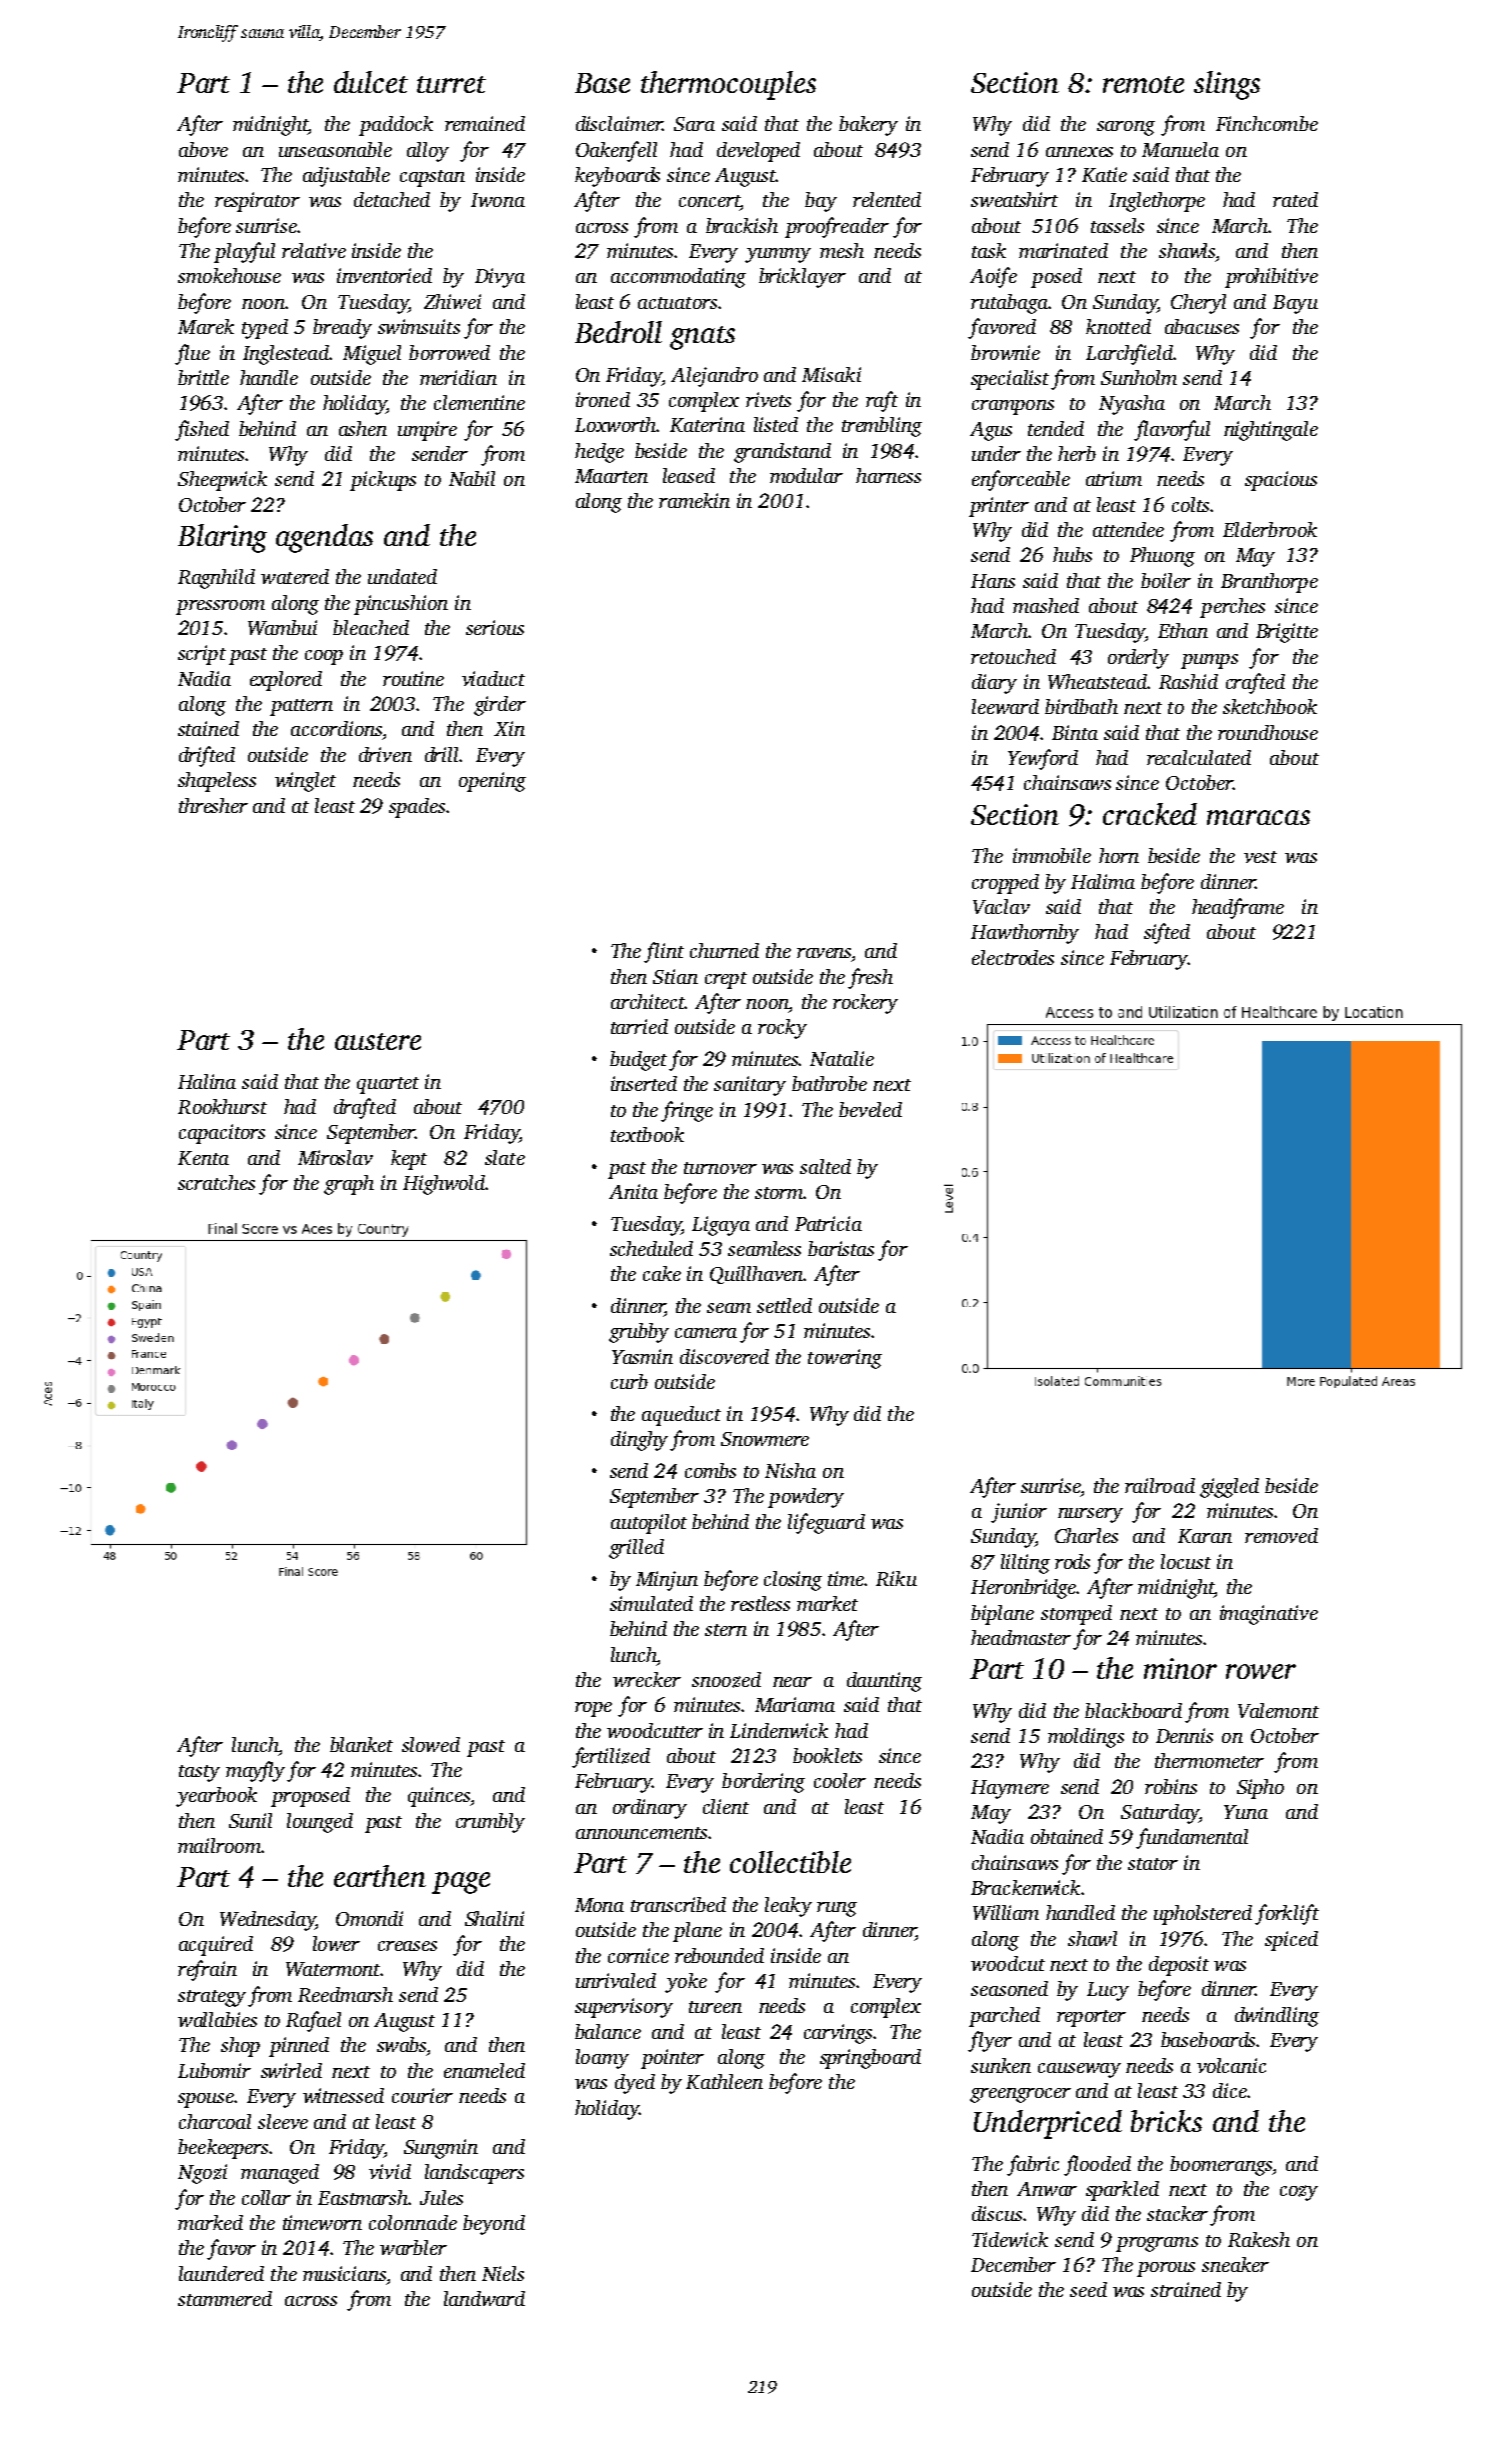 The image size is (1496, 2464). What do you see at coordinates (1177, 2213) in the screenshot?
I see `stacker` at bounding box center [1177, 2213].
